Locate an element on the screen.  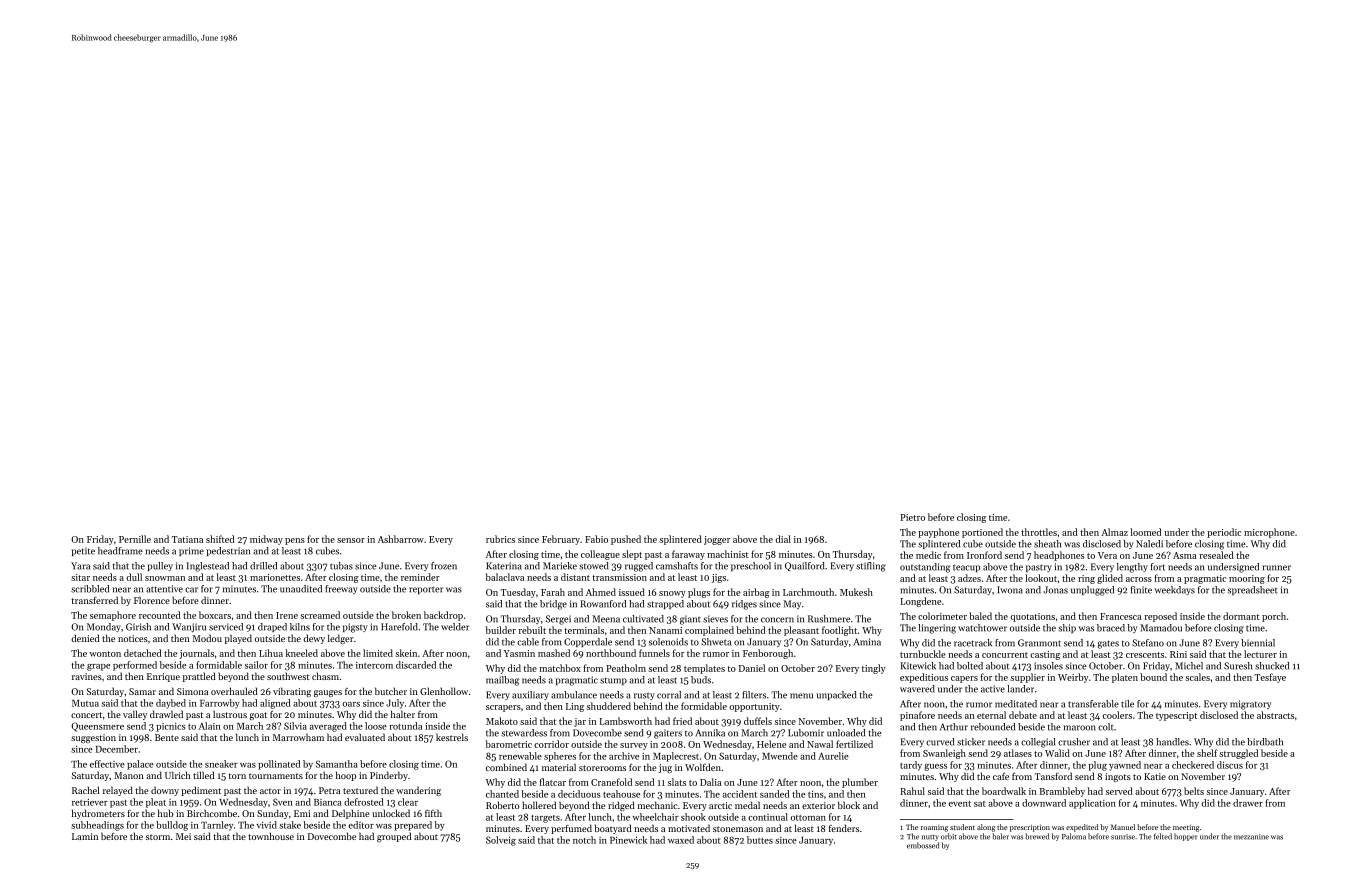
combined is located at coordinates (506, 767).
